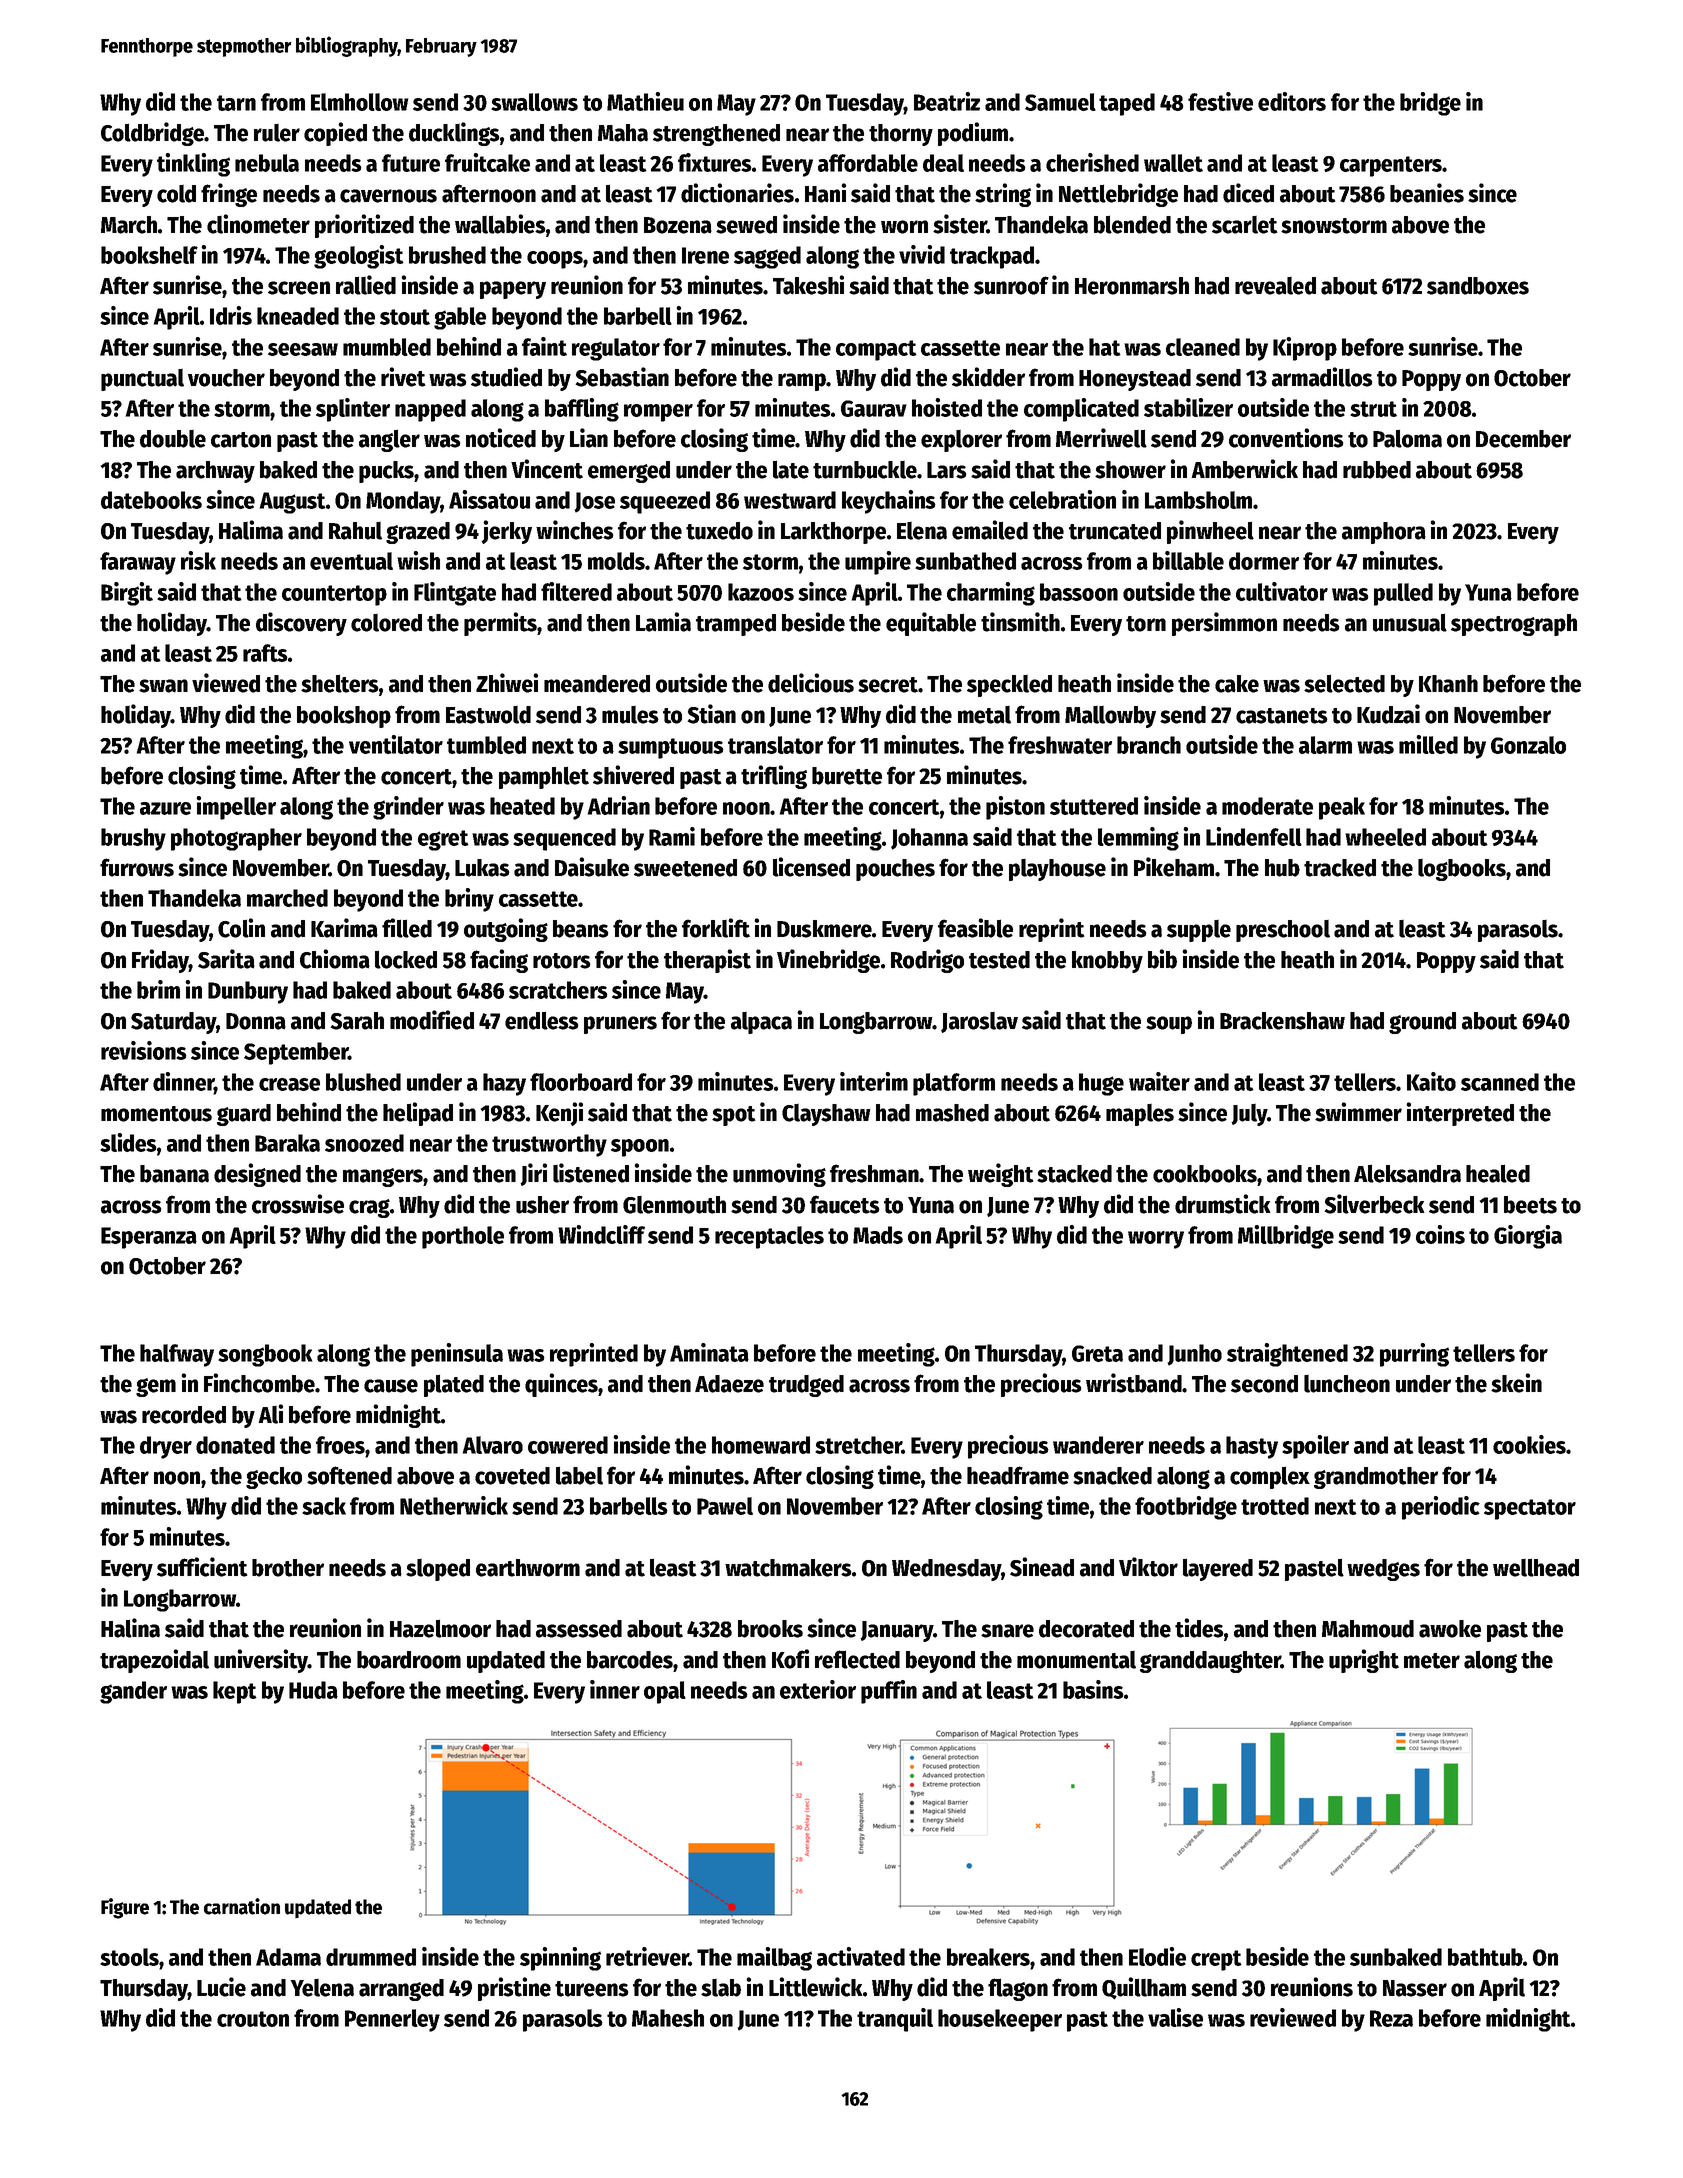 This screenshot has width=1683, height=2178. Describe the element at coordinates (396, 744) in the screenshot. I see `ventilator` at that location.
